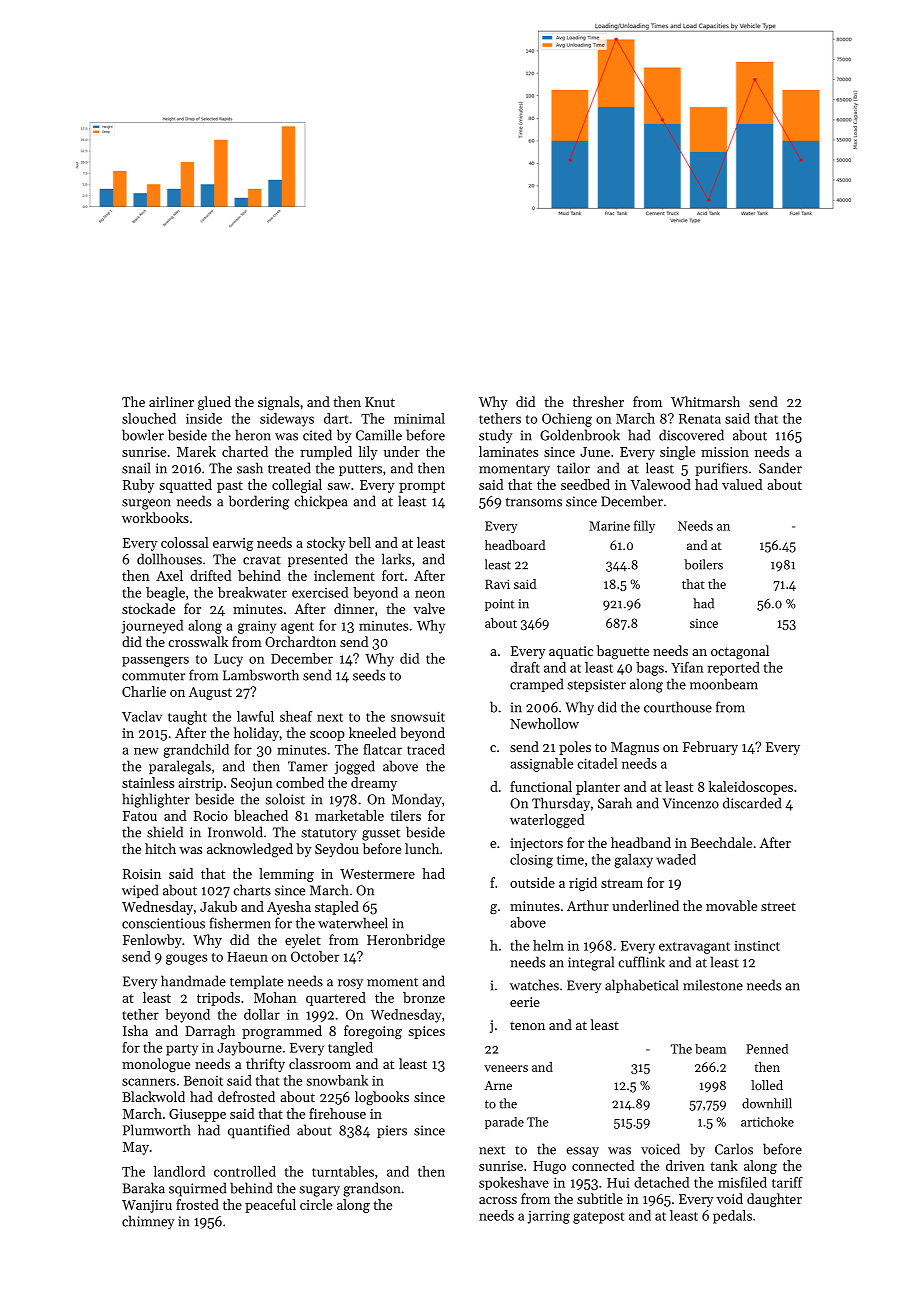 The width and height of the screenshot is (924, 1314). I want to click on Seojun, so click(252, 784).
